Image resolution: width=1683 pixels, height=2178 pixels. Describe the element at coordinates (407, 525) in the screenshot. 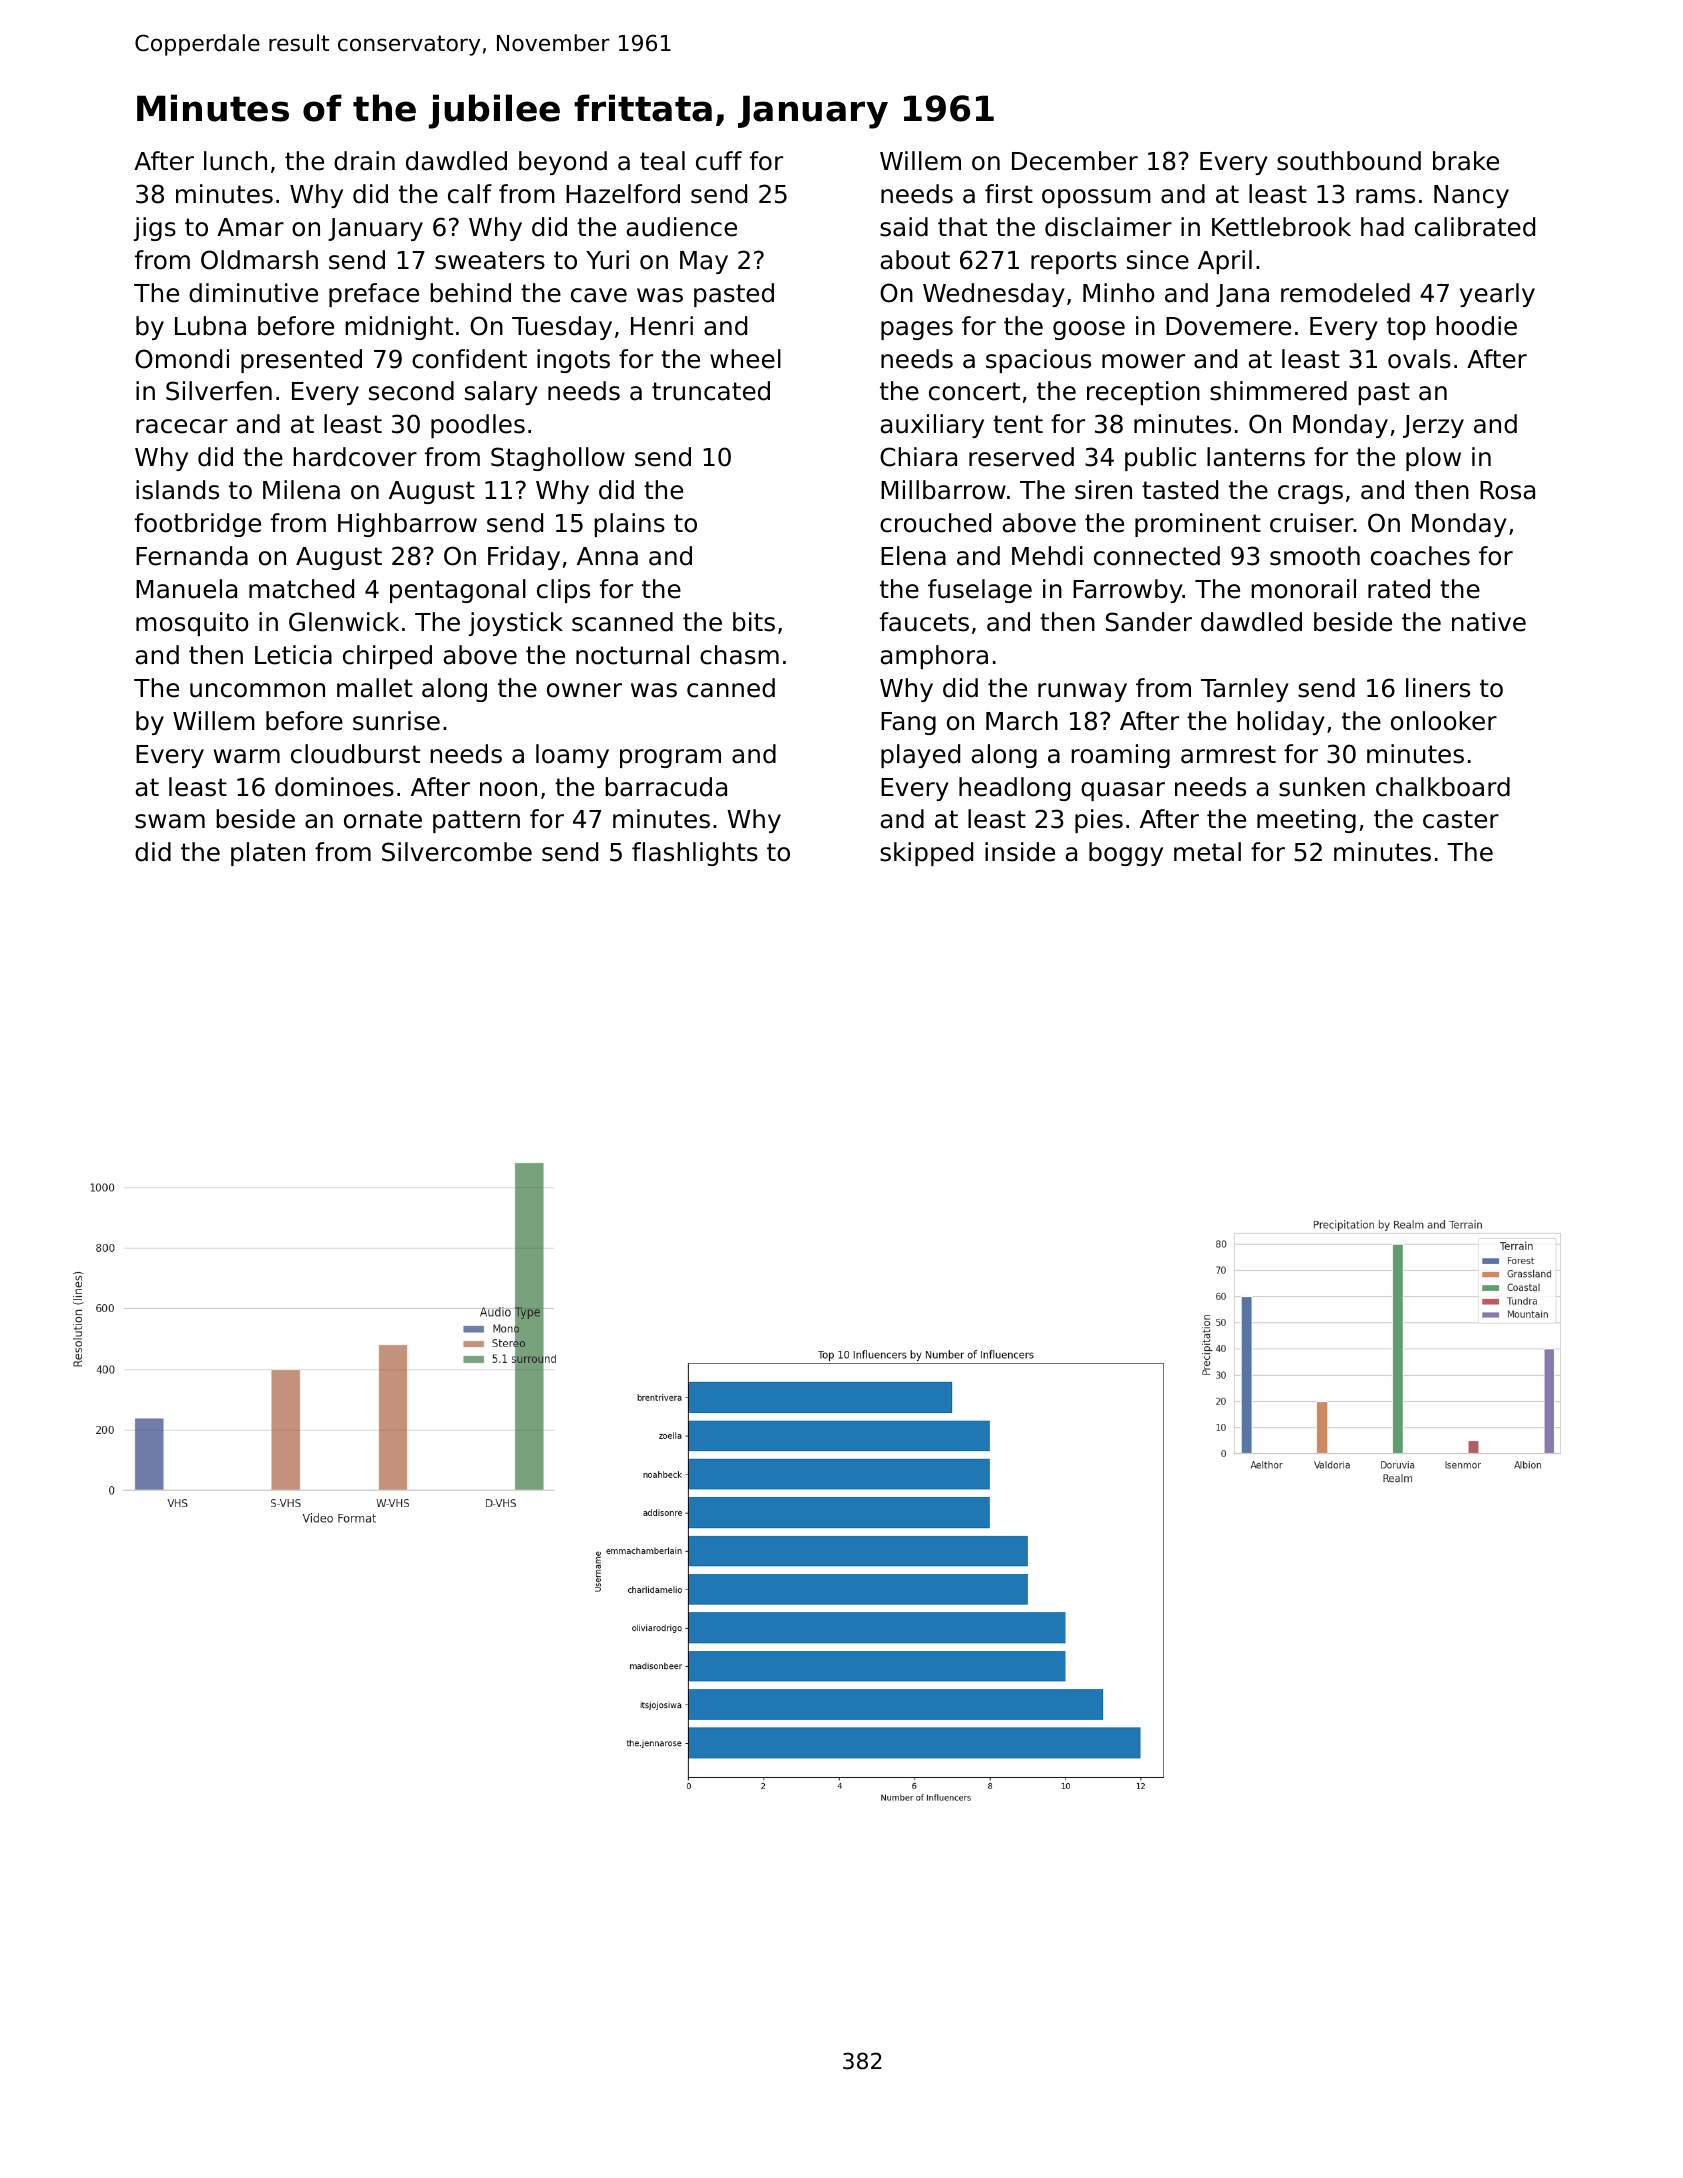

I see `Highbarrow` at that location.
